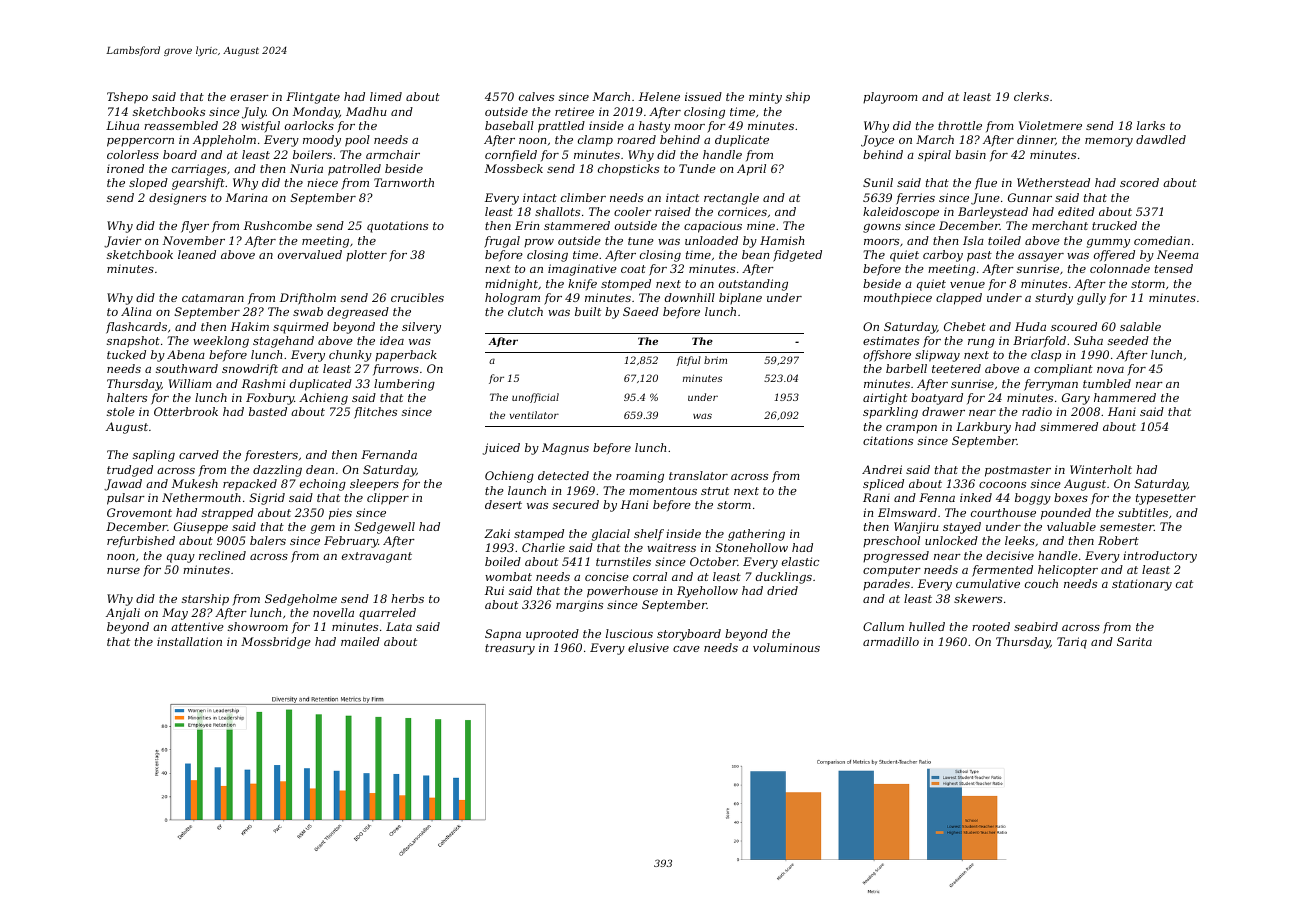 Image resolution: width=1308 pixels, height=924 pixels. Describe the element at coordinates (404, 182) in the screenshot. I see `Tarnworth` at that location.
